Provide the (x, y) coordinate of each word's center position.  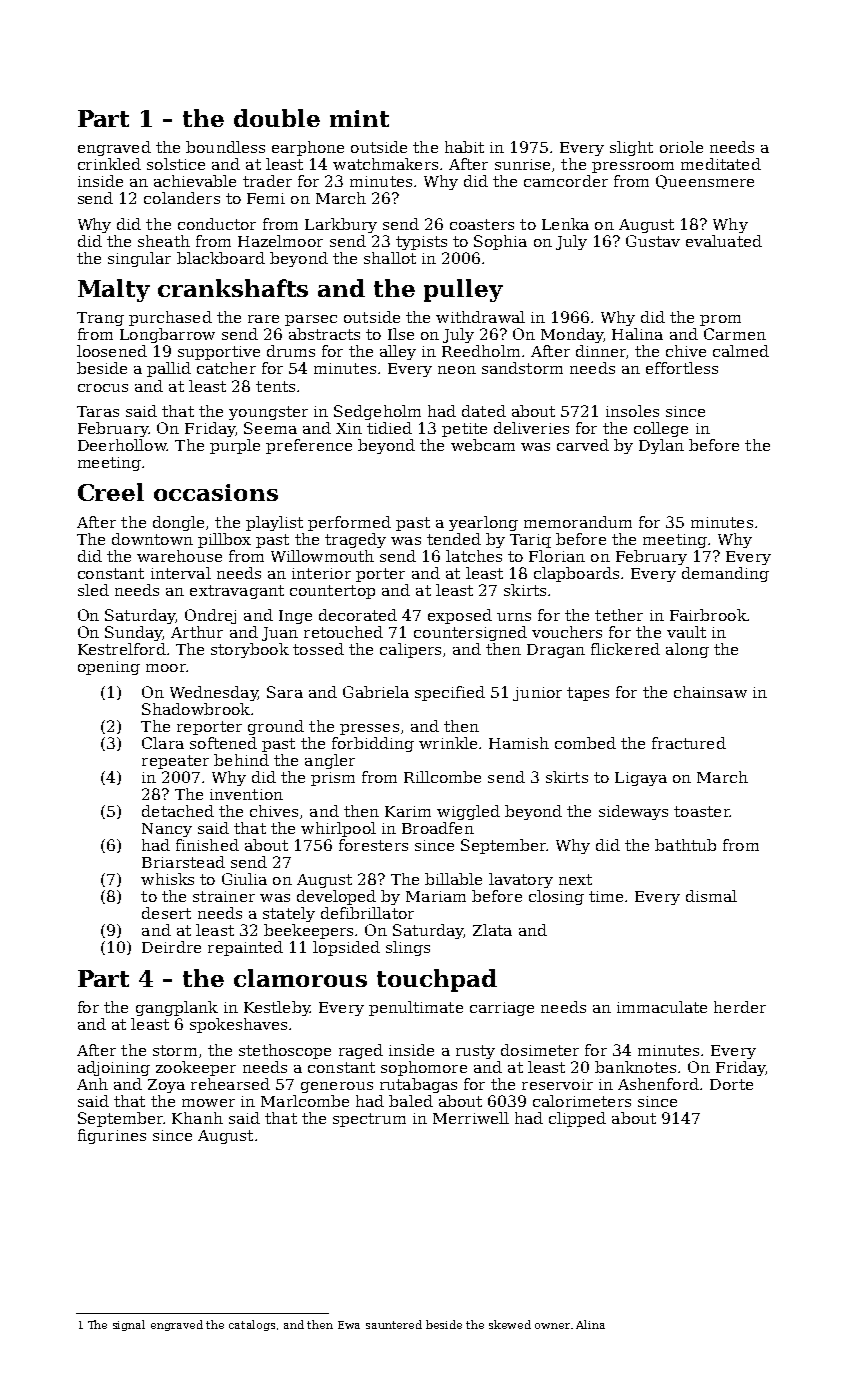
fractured (689, 743)
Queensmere (705, 182)
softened (223, 743)
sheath (164, 241)
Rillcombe (442, 777)
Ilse (401, 334)
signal (129, 1325)
